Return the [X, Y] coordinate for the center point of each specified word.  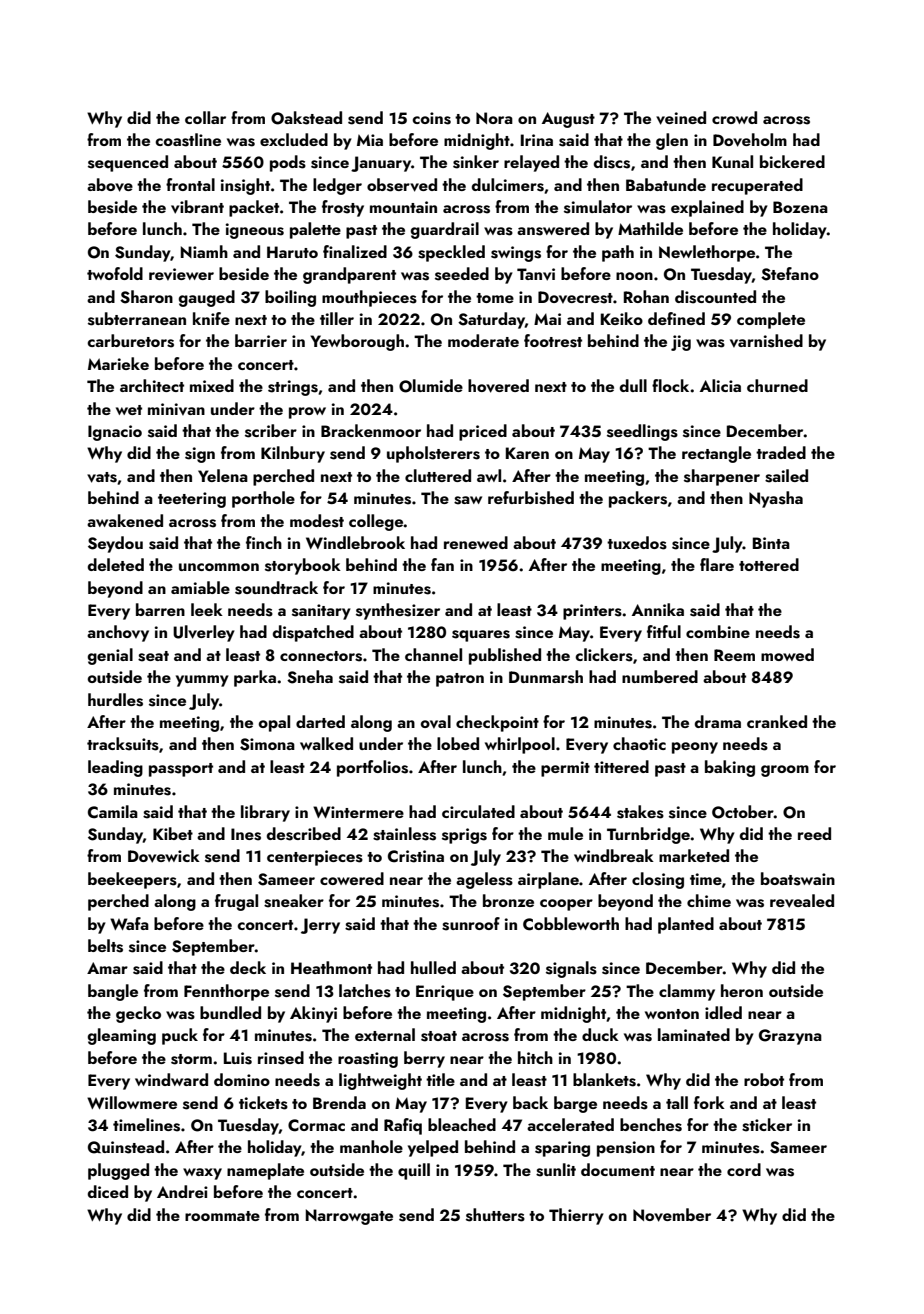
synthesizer [398, 611]
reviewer [181, 274]
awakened [125, 520]
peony [695, 748]
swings [516, 254]
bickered [792, 161]
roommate [222, 1216]
